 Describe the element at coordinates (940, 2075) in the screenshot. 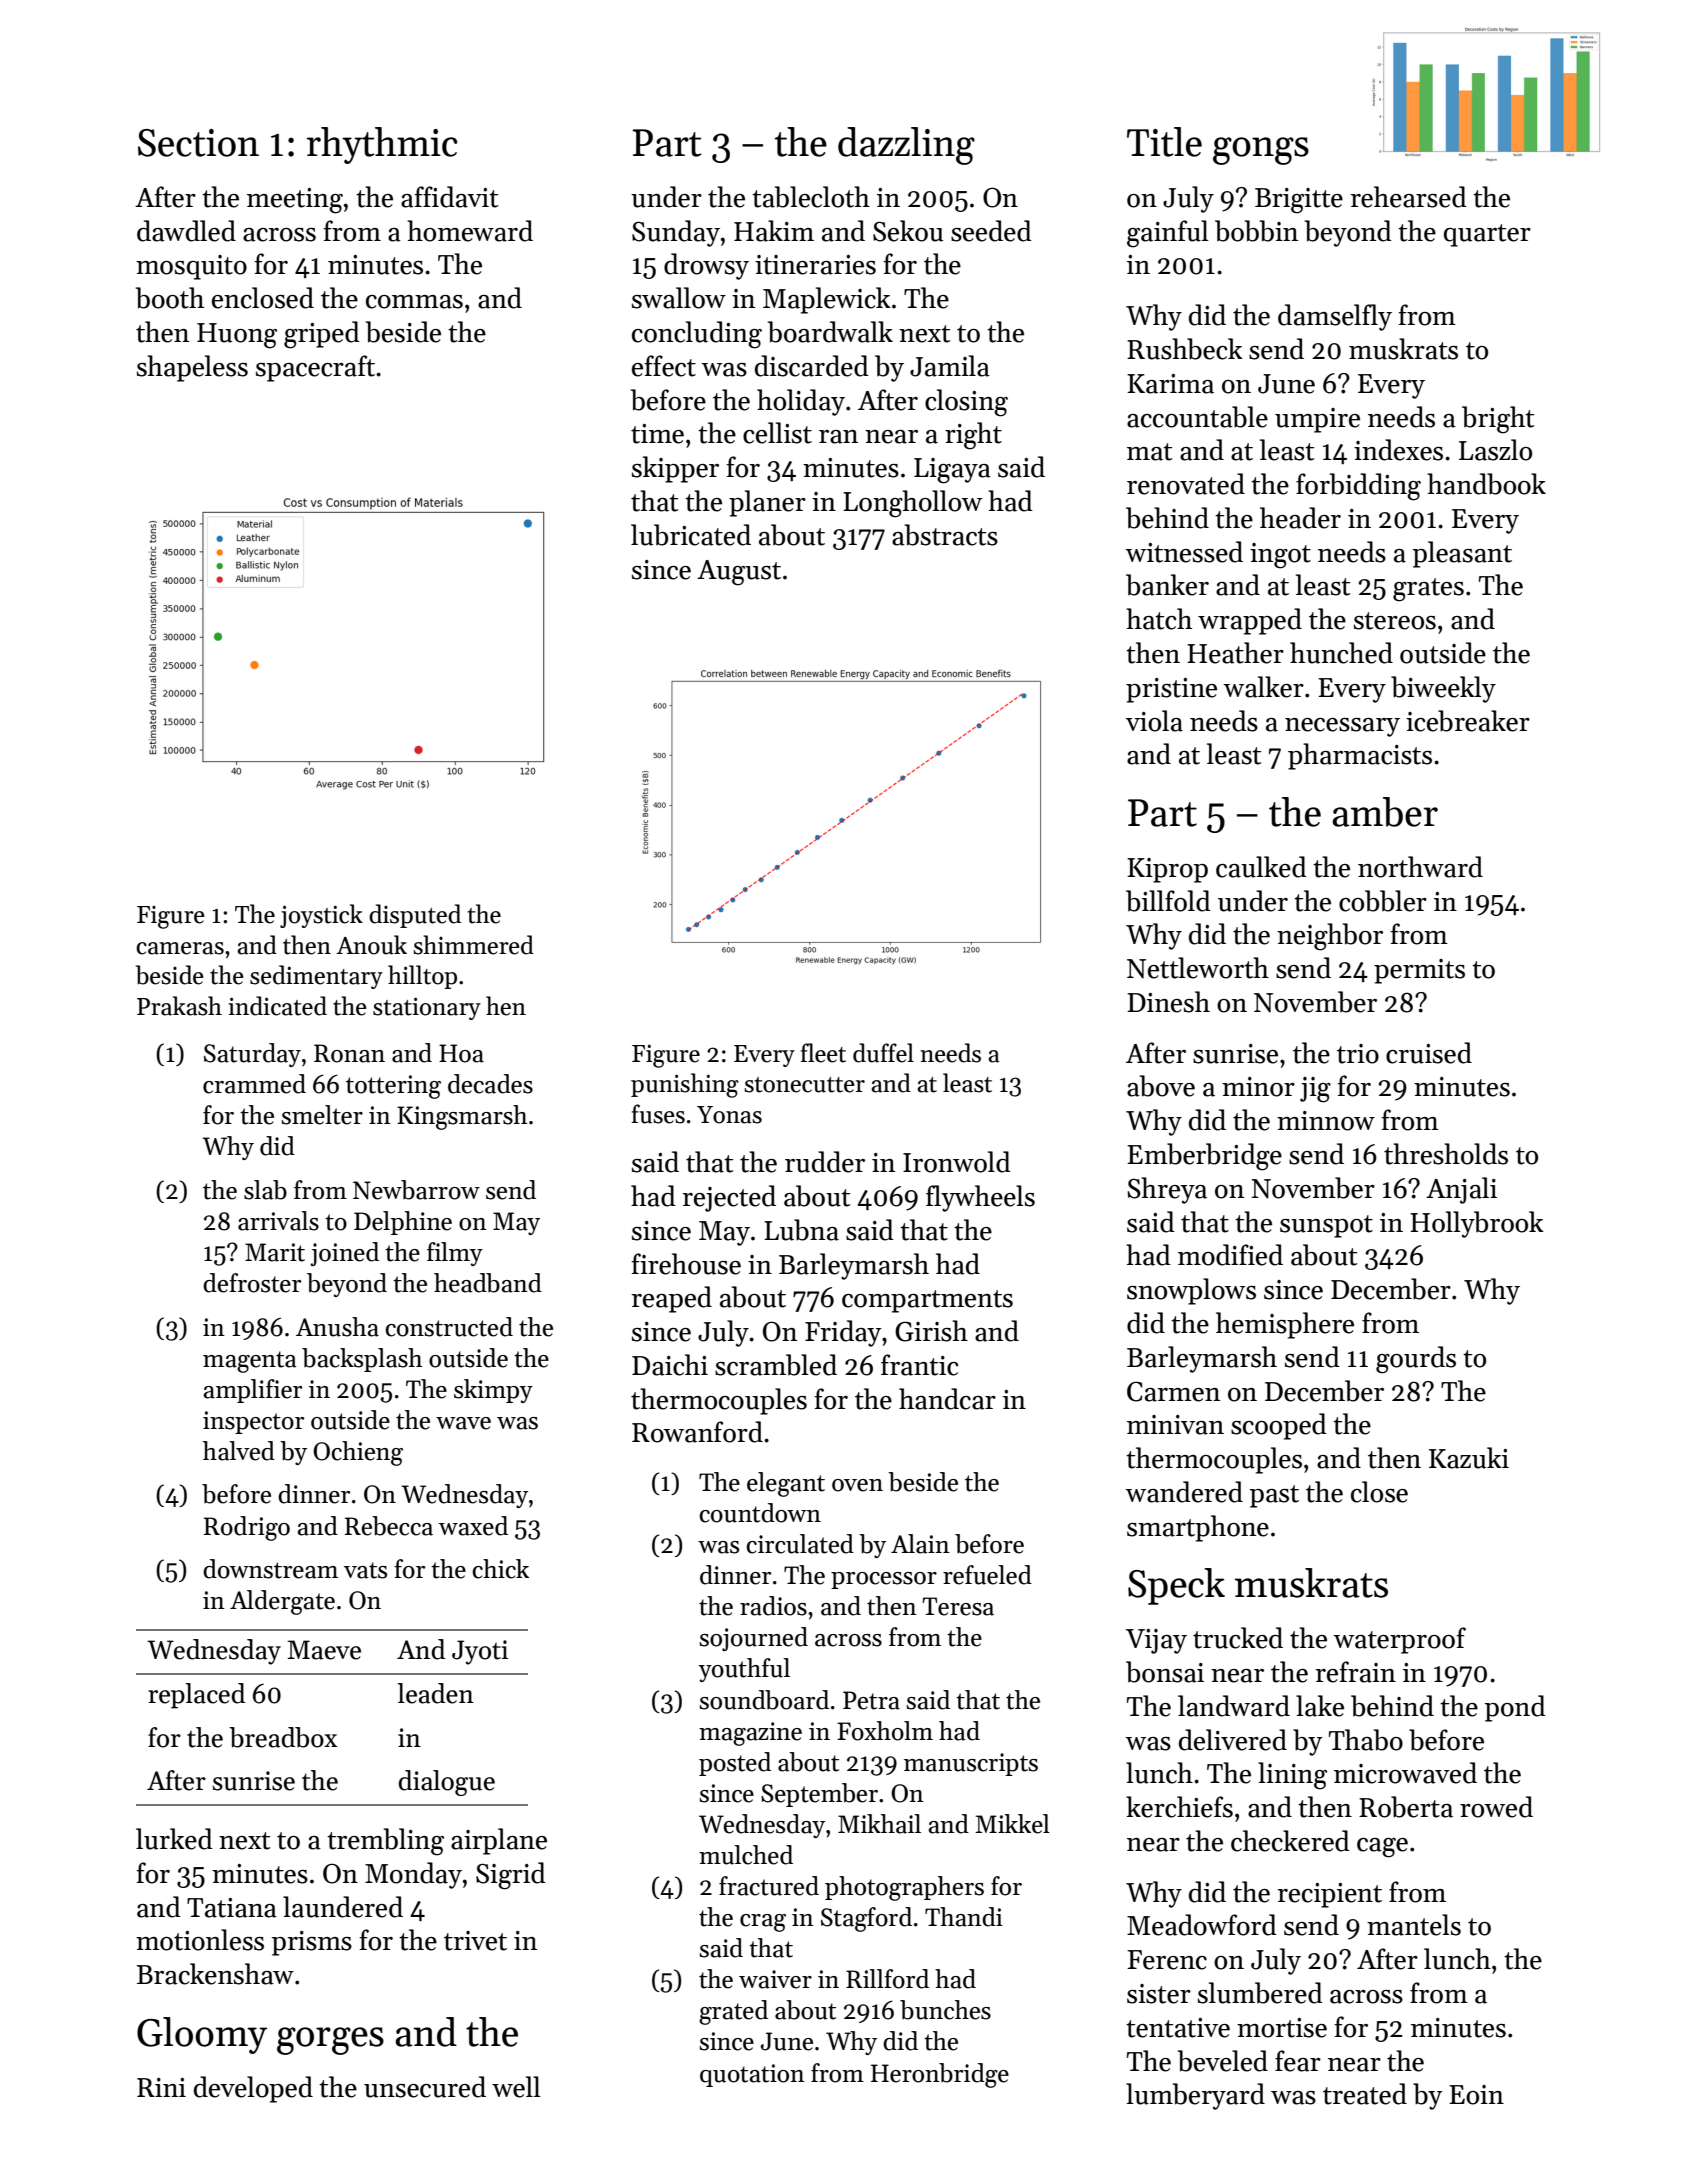

I see `Heronbridge` at that location.
